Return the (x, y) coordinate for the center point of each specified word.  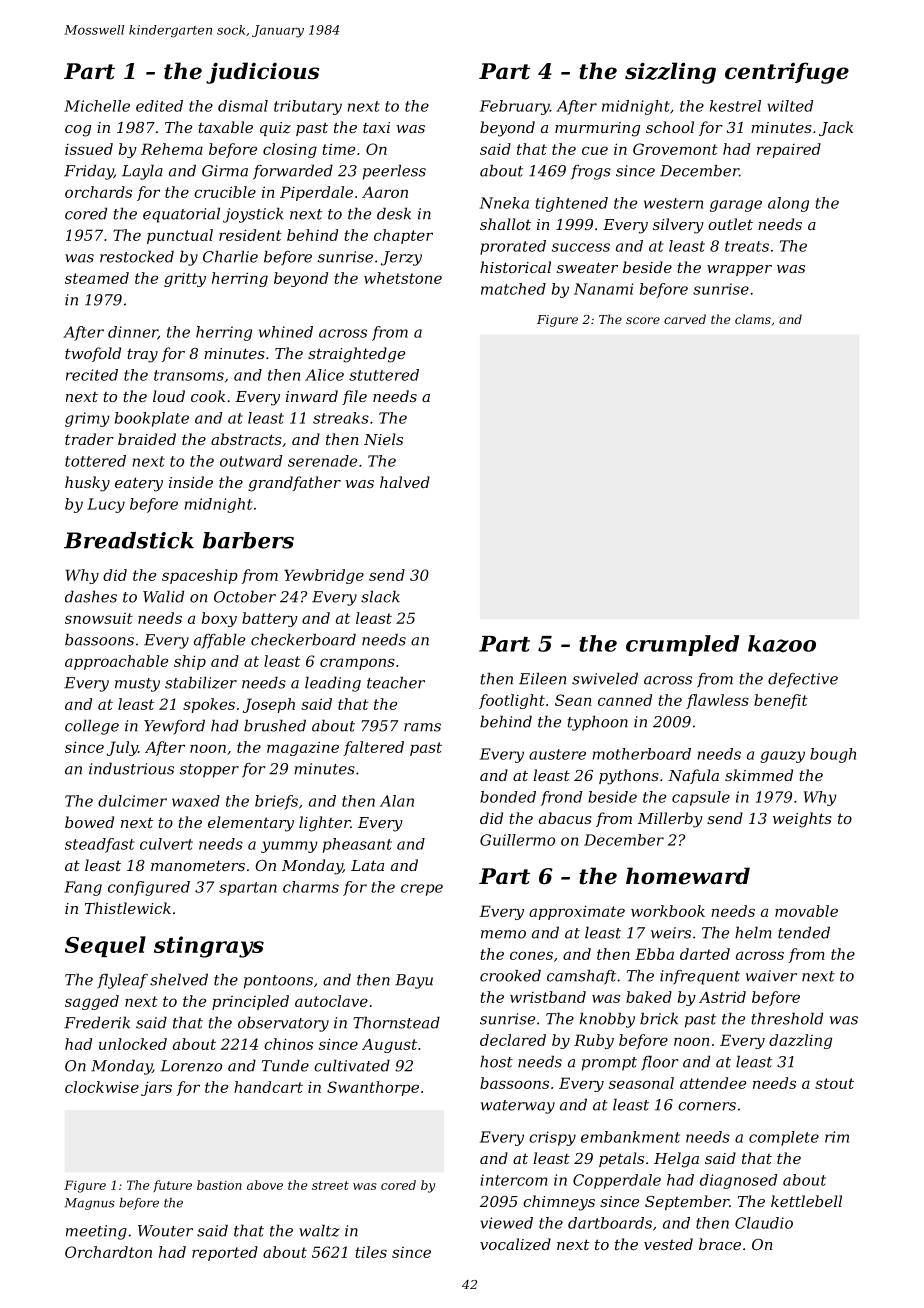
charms (311, 887)
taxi (376, 127)
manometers (198, 865)
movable (806, 911)
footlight (512, 701)
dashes (91, 596)
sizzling (670, 73)
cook (208, 396)
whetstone (403, 278)
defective (803, 680)
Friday (89, 172)
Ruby (594, 1041)
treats (747, 246)
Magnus (90, 1204)
